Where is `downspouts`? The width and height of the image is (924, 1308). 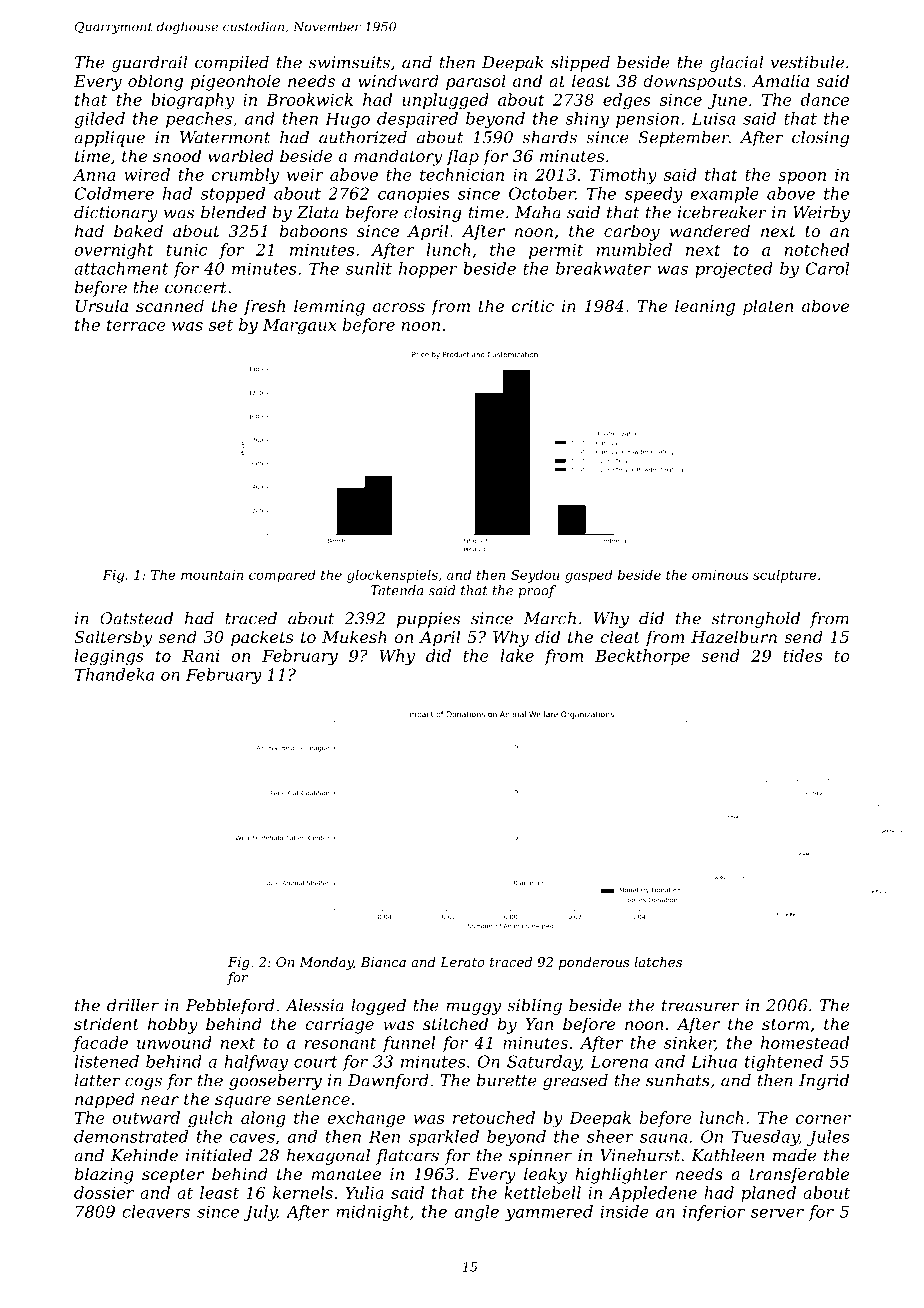 downspouts is located at coordinates (692, 82).
